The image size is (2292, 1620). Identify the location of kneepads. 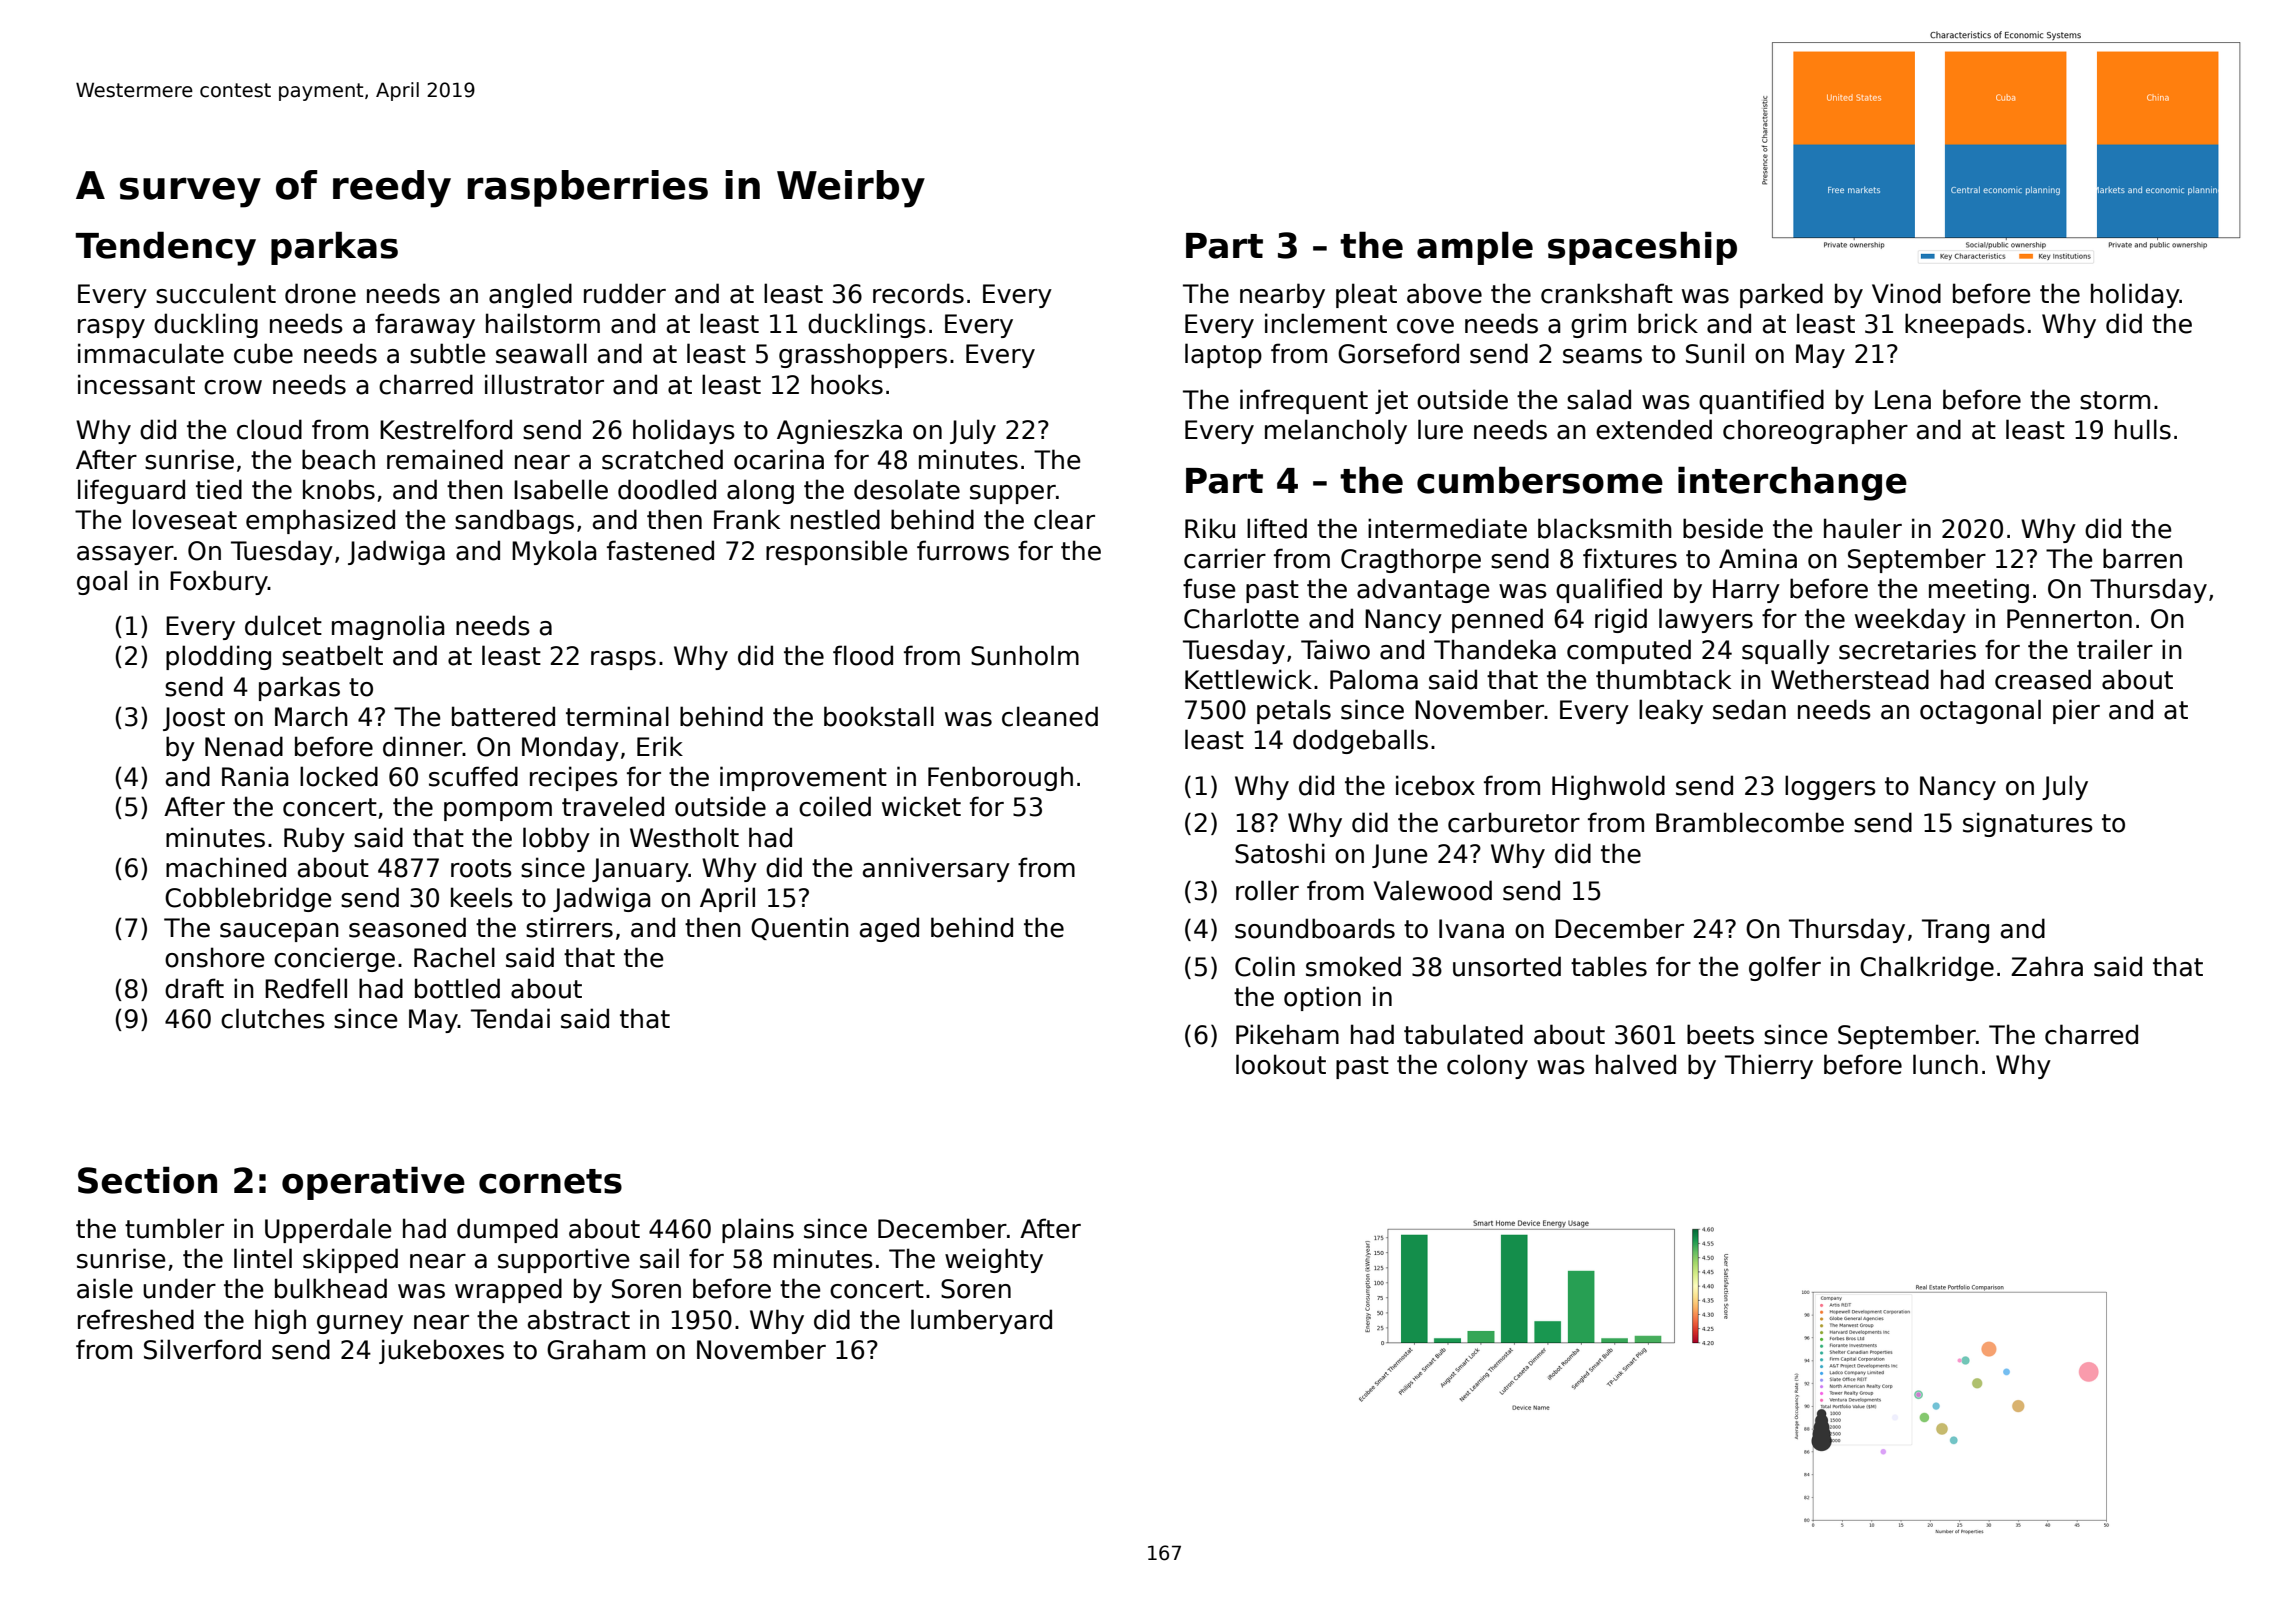
(1965, 325).
